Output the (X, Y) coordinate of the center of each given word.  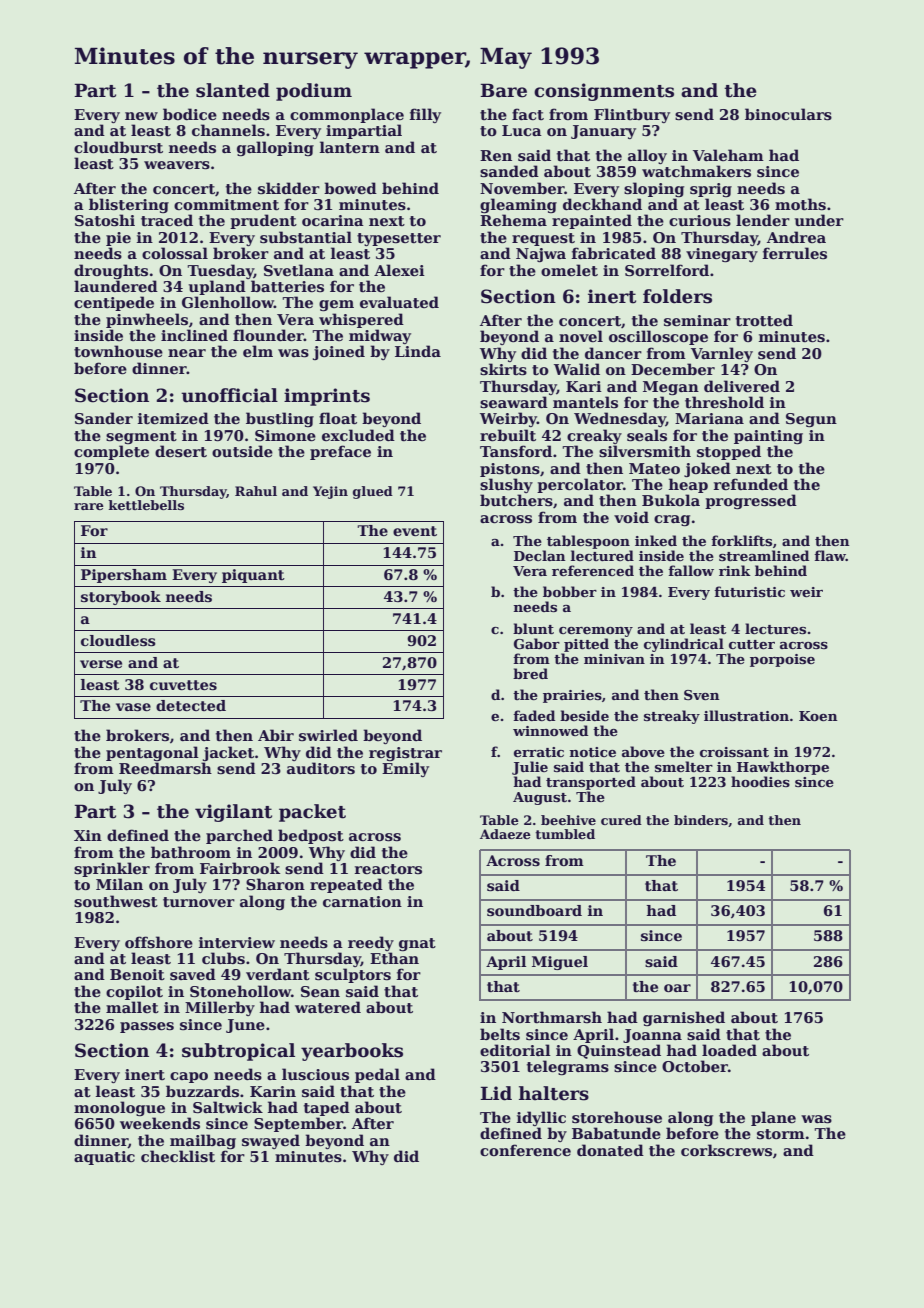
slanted (233, 90)
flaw (830, 555)
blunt (533, 628)
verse (101, 664)
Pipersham (124, 576)
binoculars (788, 114)
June (245, 1026)
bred (530, 673)
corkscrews (726, 1150)
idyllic (541, 1118)
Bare (503, 90)
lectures (775, 628)
